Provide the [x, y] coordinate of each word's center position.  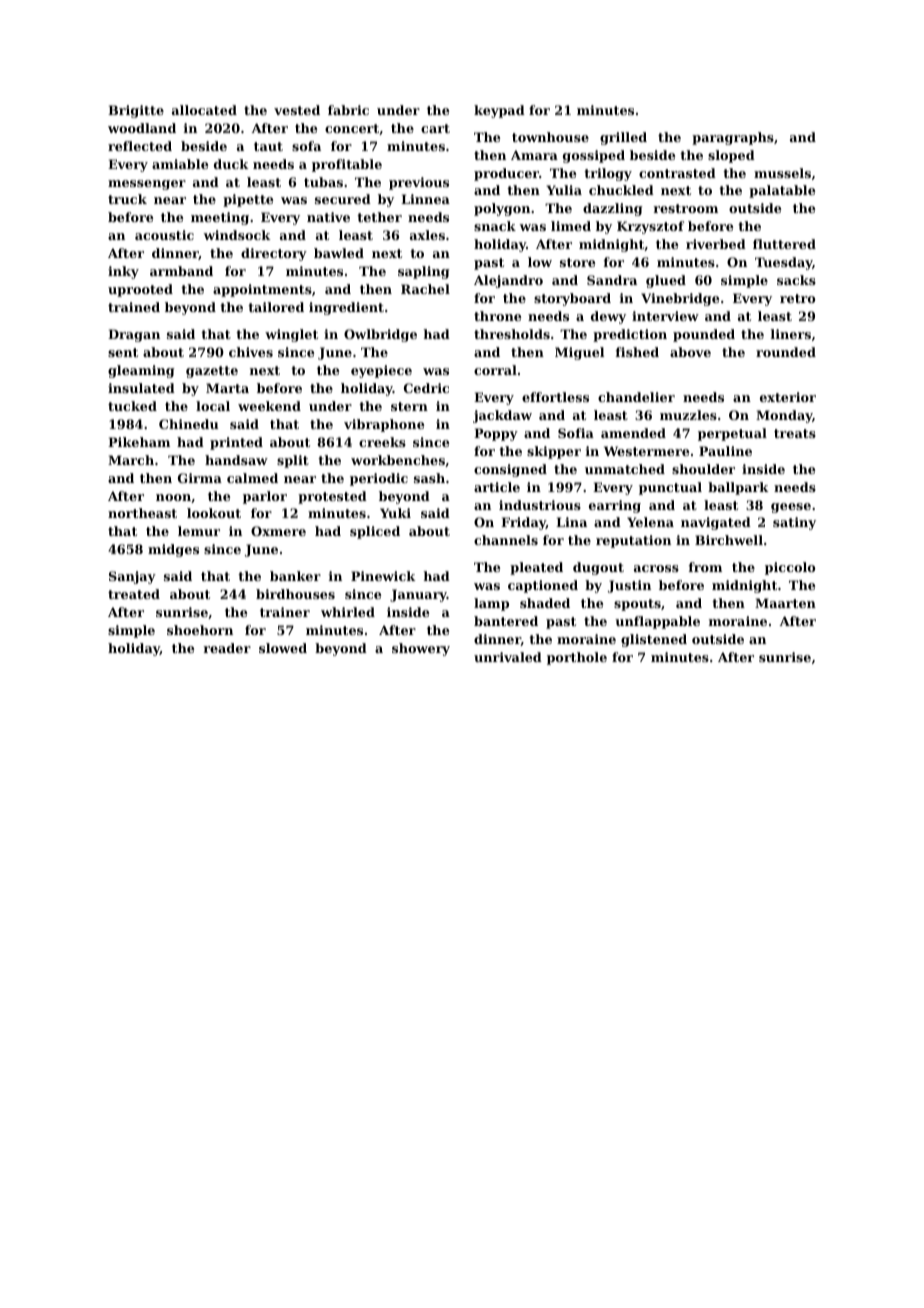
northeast [142, 513]
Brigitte [136, 111]
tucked [132, 406]
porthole [577, 658]
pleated [536, 568]
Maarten [785, 603]
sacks [796, 280]
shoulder [703, 469]
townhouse [550, 137]
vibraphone [384, 425]
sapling [424, 272]
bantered [506, 621]
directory [274, 254]
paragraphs [733, 138]
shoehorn [200, 630]
